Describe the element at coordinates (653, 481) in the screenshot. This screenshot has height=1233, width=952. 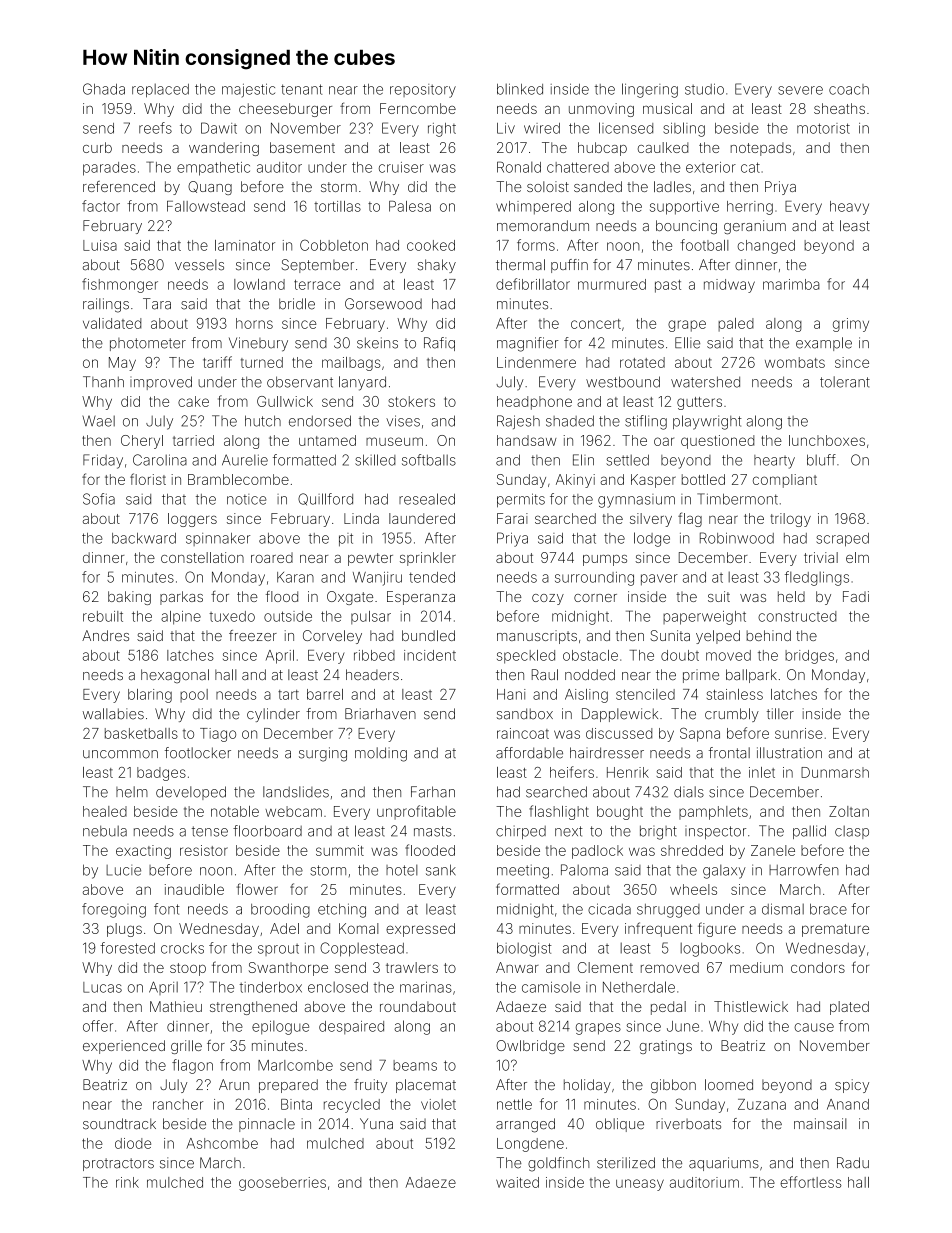
I see `Kasper` at that location.
